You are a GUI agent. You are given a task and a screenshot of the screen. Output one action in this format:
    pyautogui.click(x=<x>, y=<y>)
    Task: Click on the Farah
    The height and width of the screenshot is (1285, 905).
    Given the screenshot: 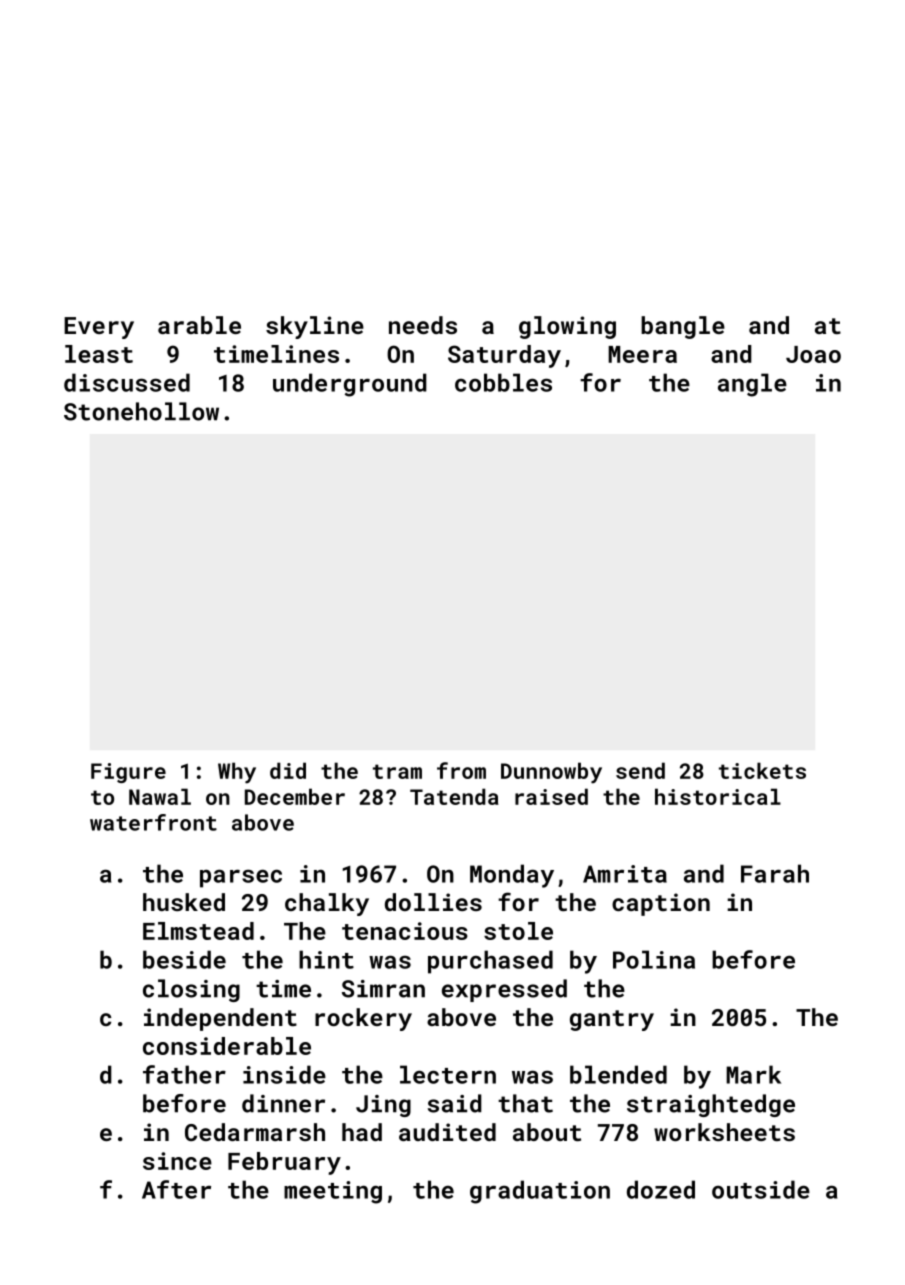 What is the action you would take?
    pyautogui.click(x=775, y=873)
